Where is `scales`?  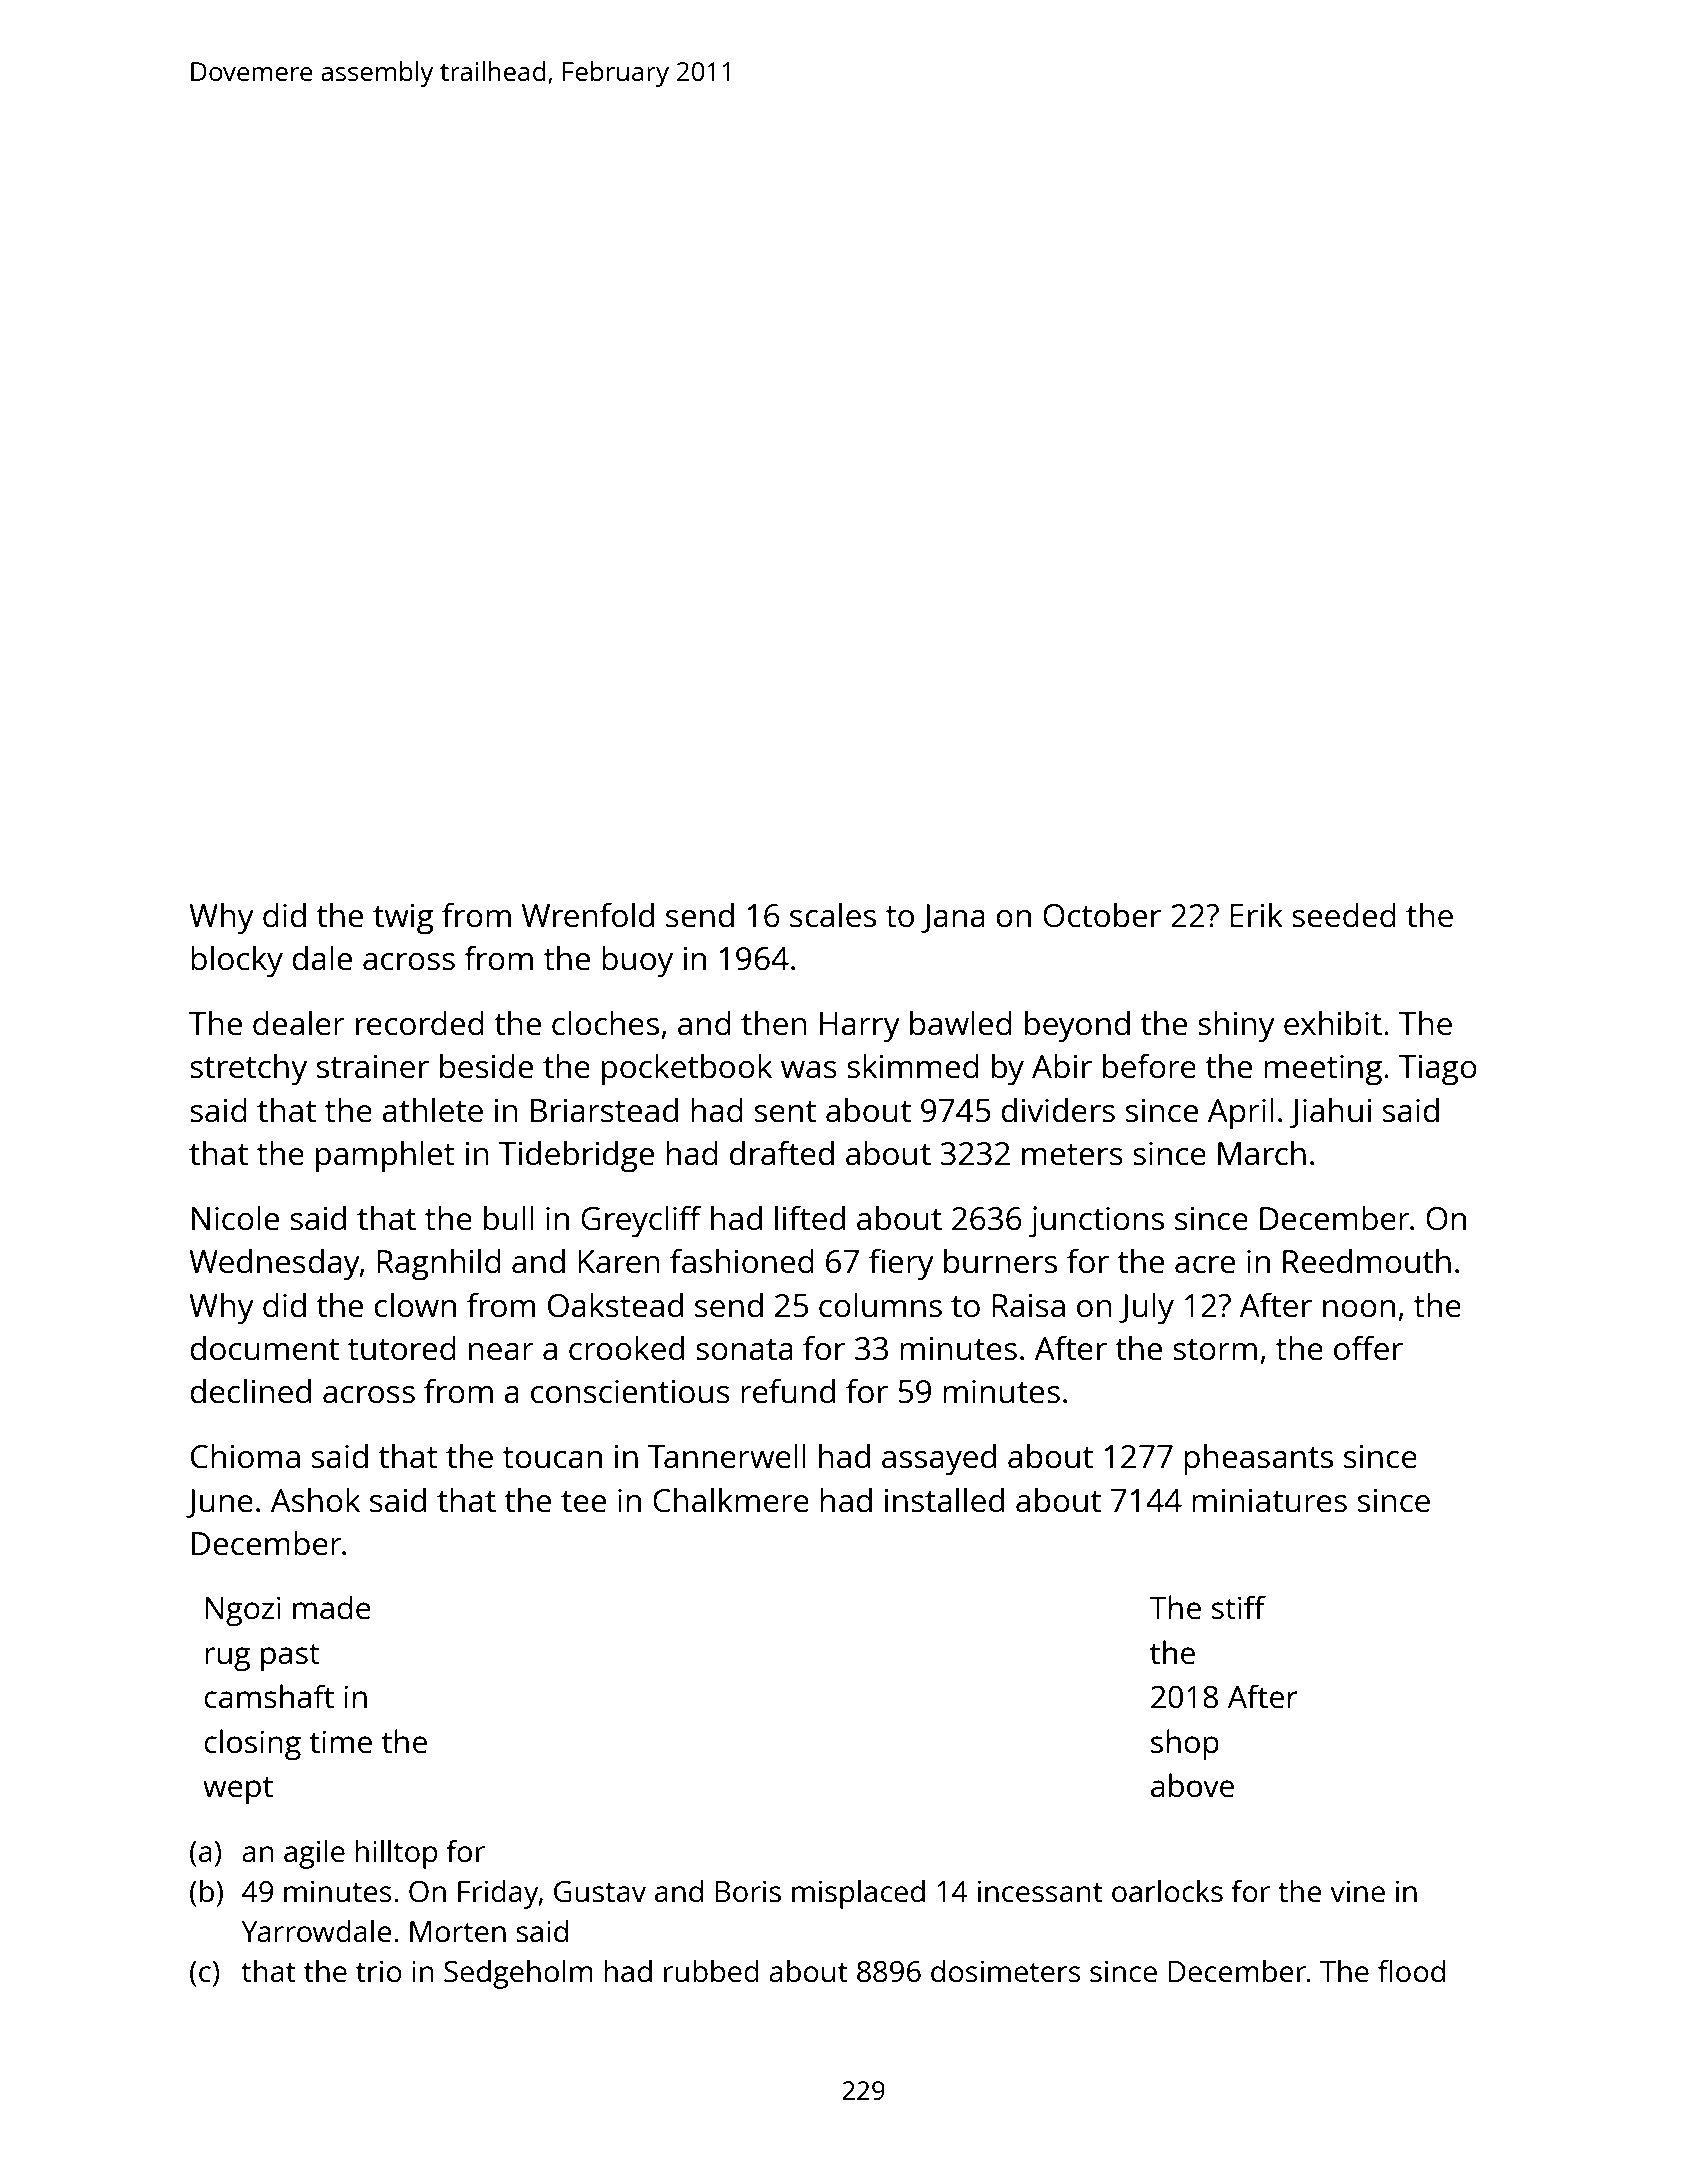 scales is located at coordinates (833, 915).
